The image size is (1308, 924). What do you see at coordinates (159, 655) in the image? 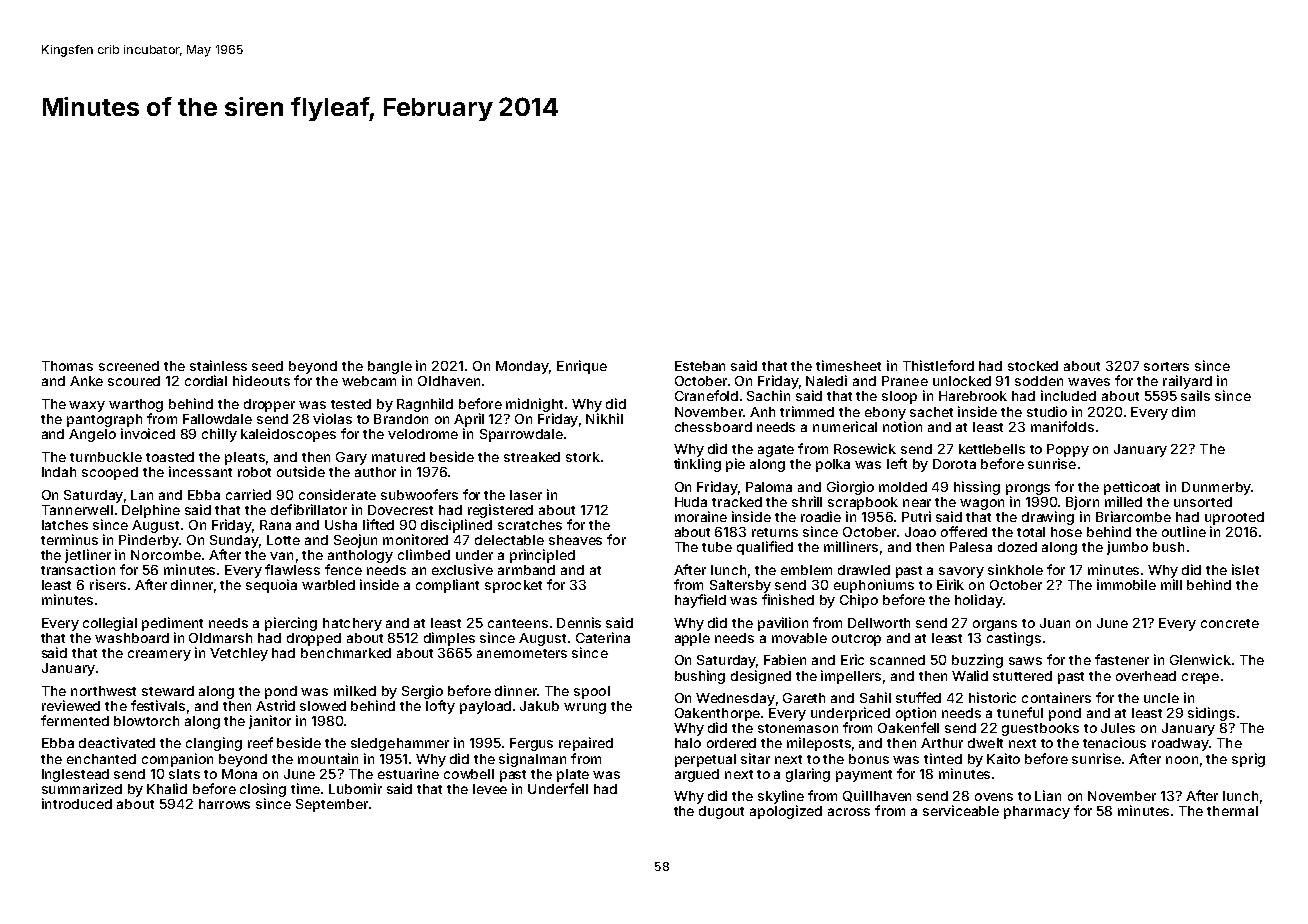
I see `creamery` at bounding box center [159, 655].
